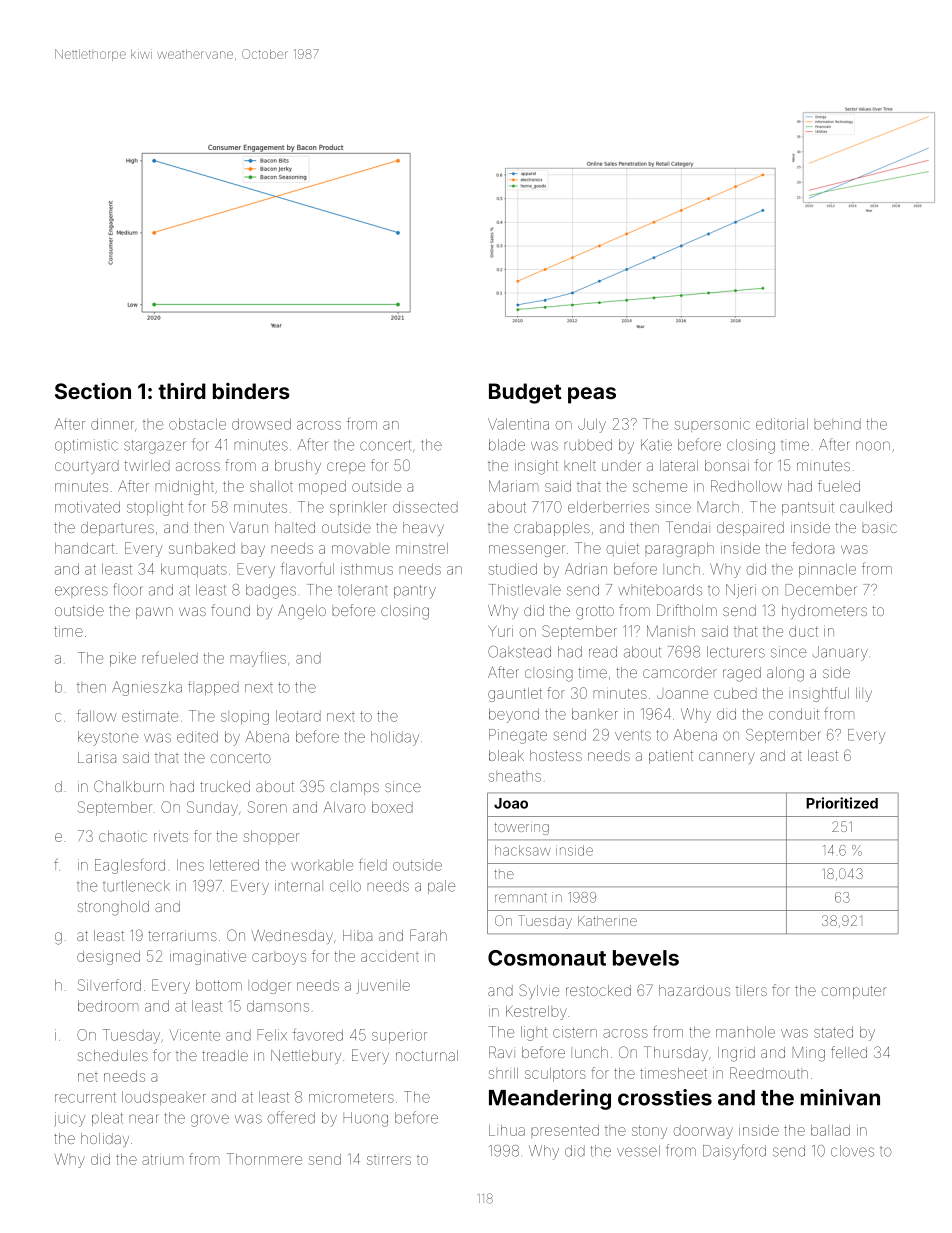  Describe the element at coordinates (515, 776) in the page. I see `sheaths` at that location.
